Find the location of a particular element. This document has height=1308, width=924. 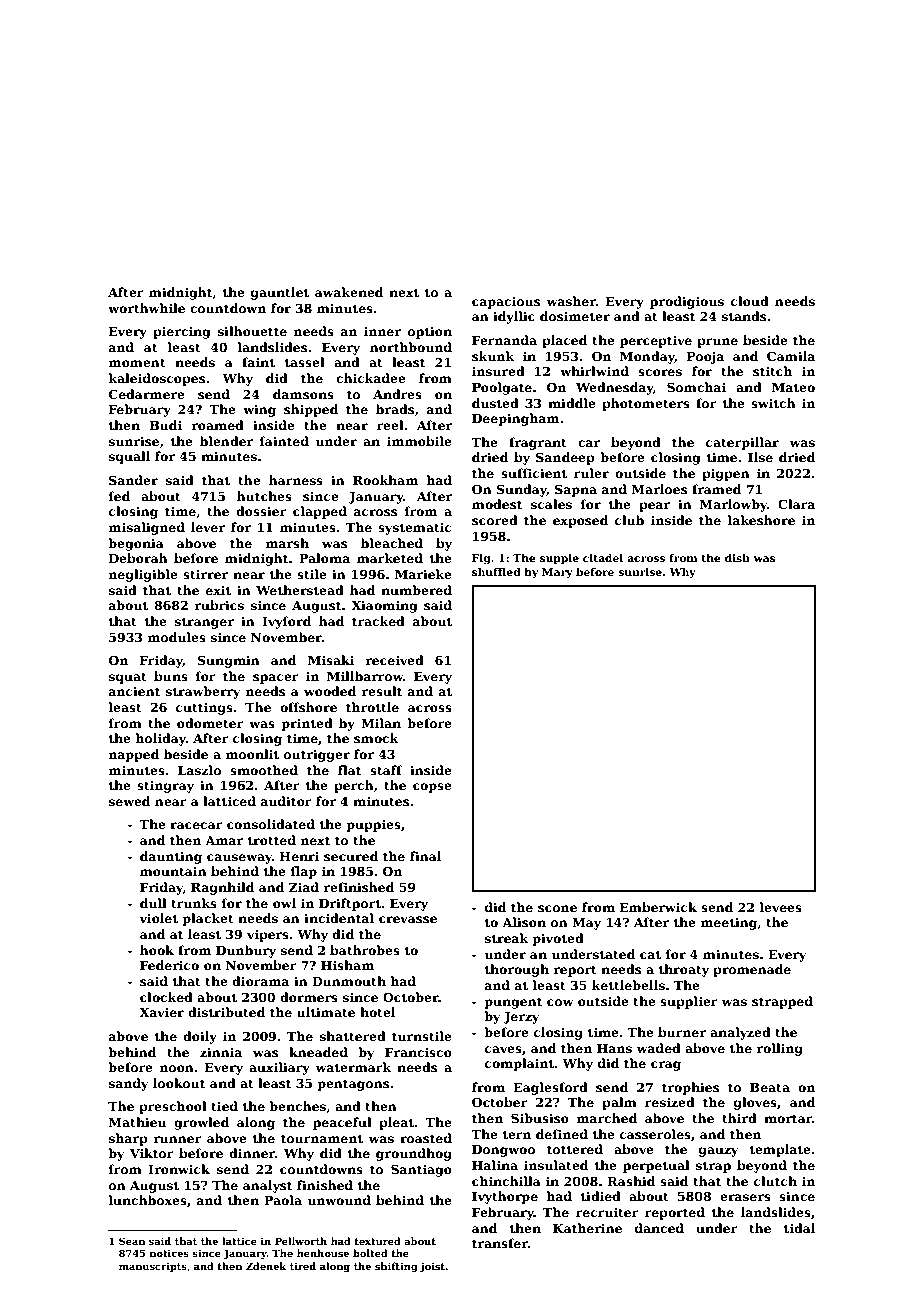

Camila is located at coordinates (791, 356).
